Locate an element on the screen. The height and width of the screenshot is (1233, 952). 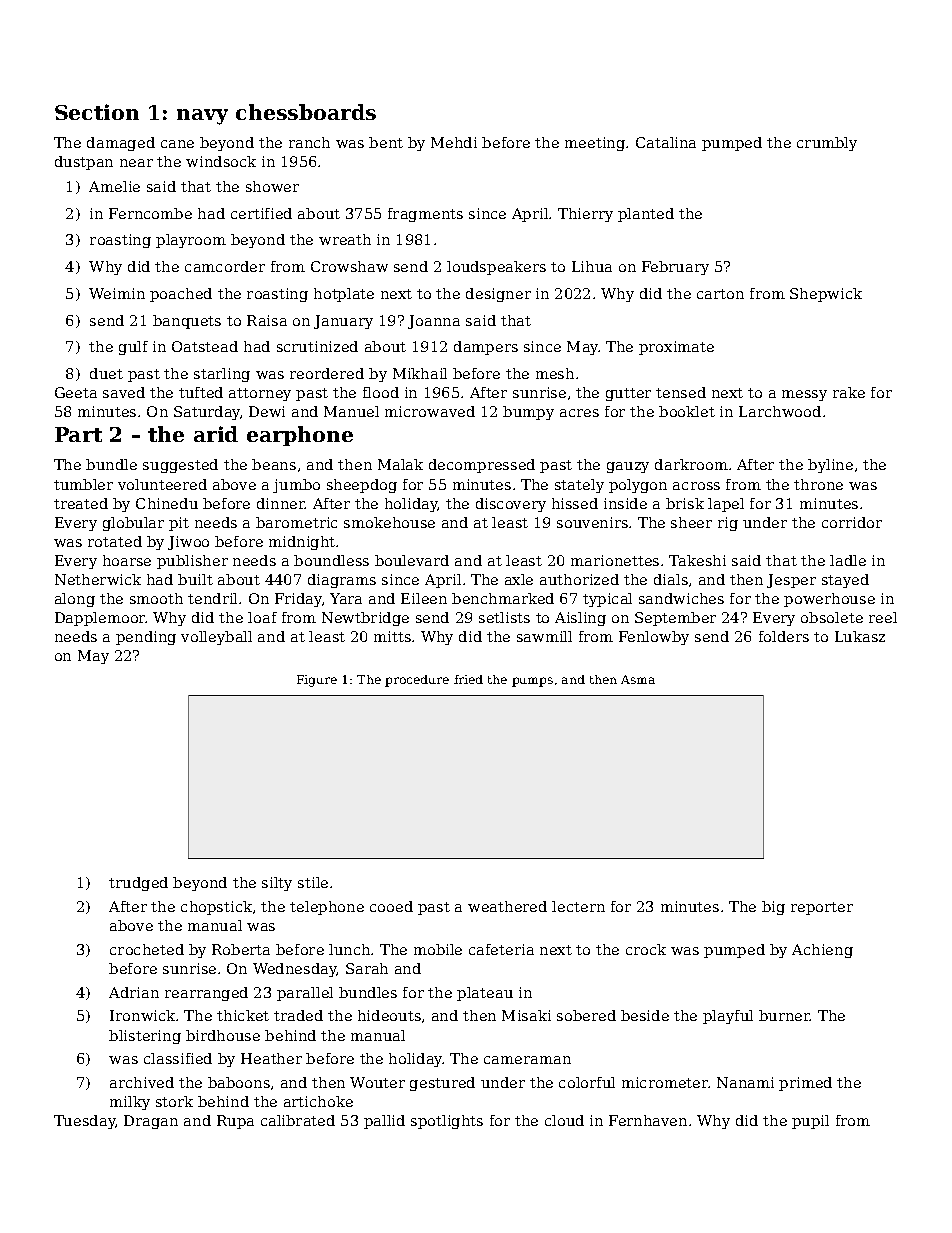
discovery is located at coordinates (511, 505).
